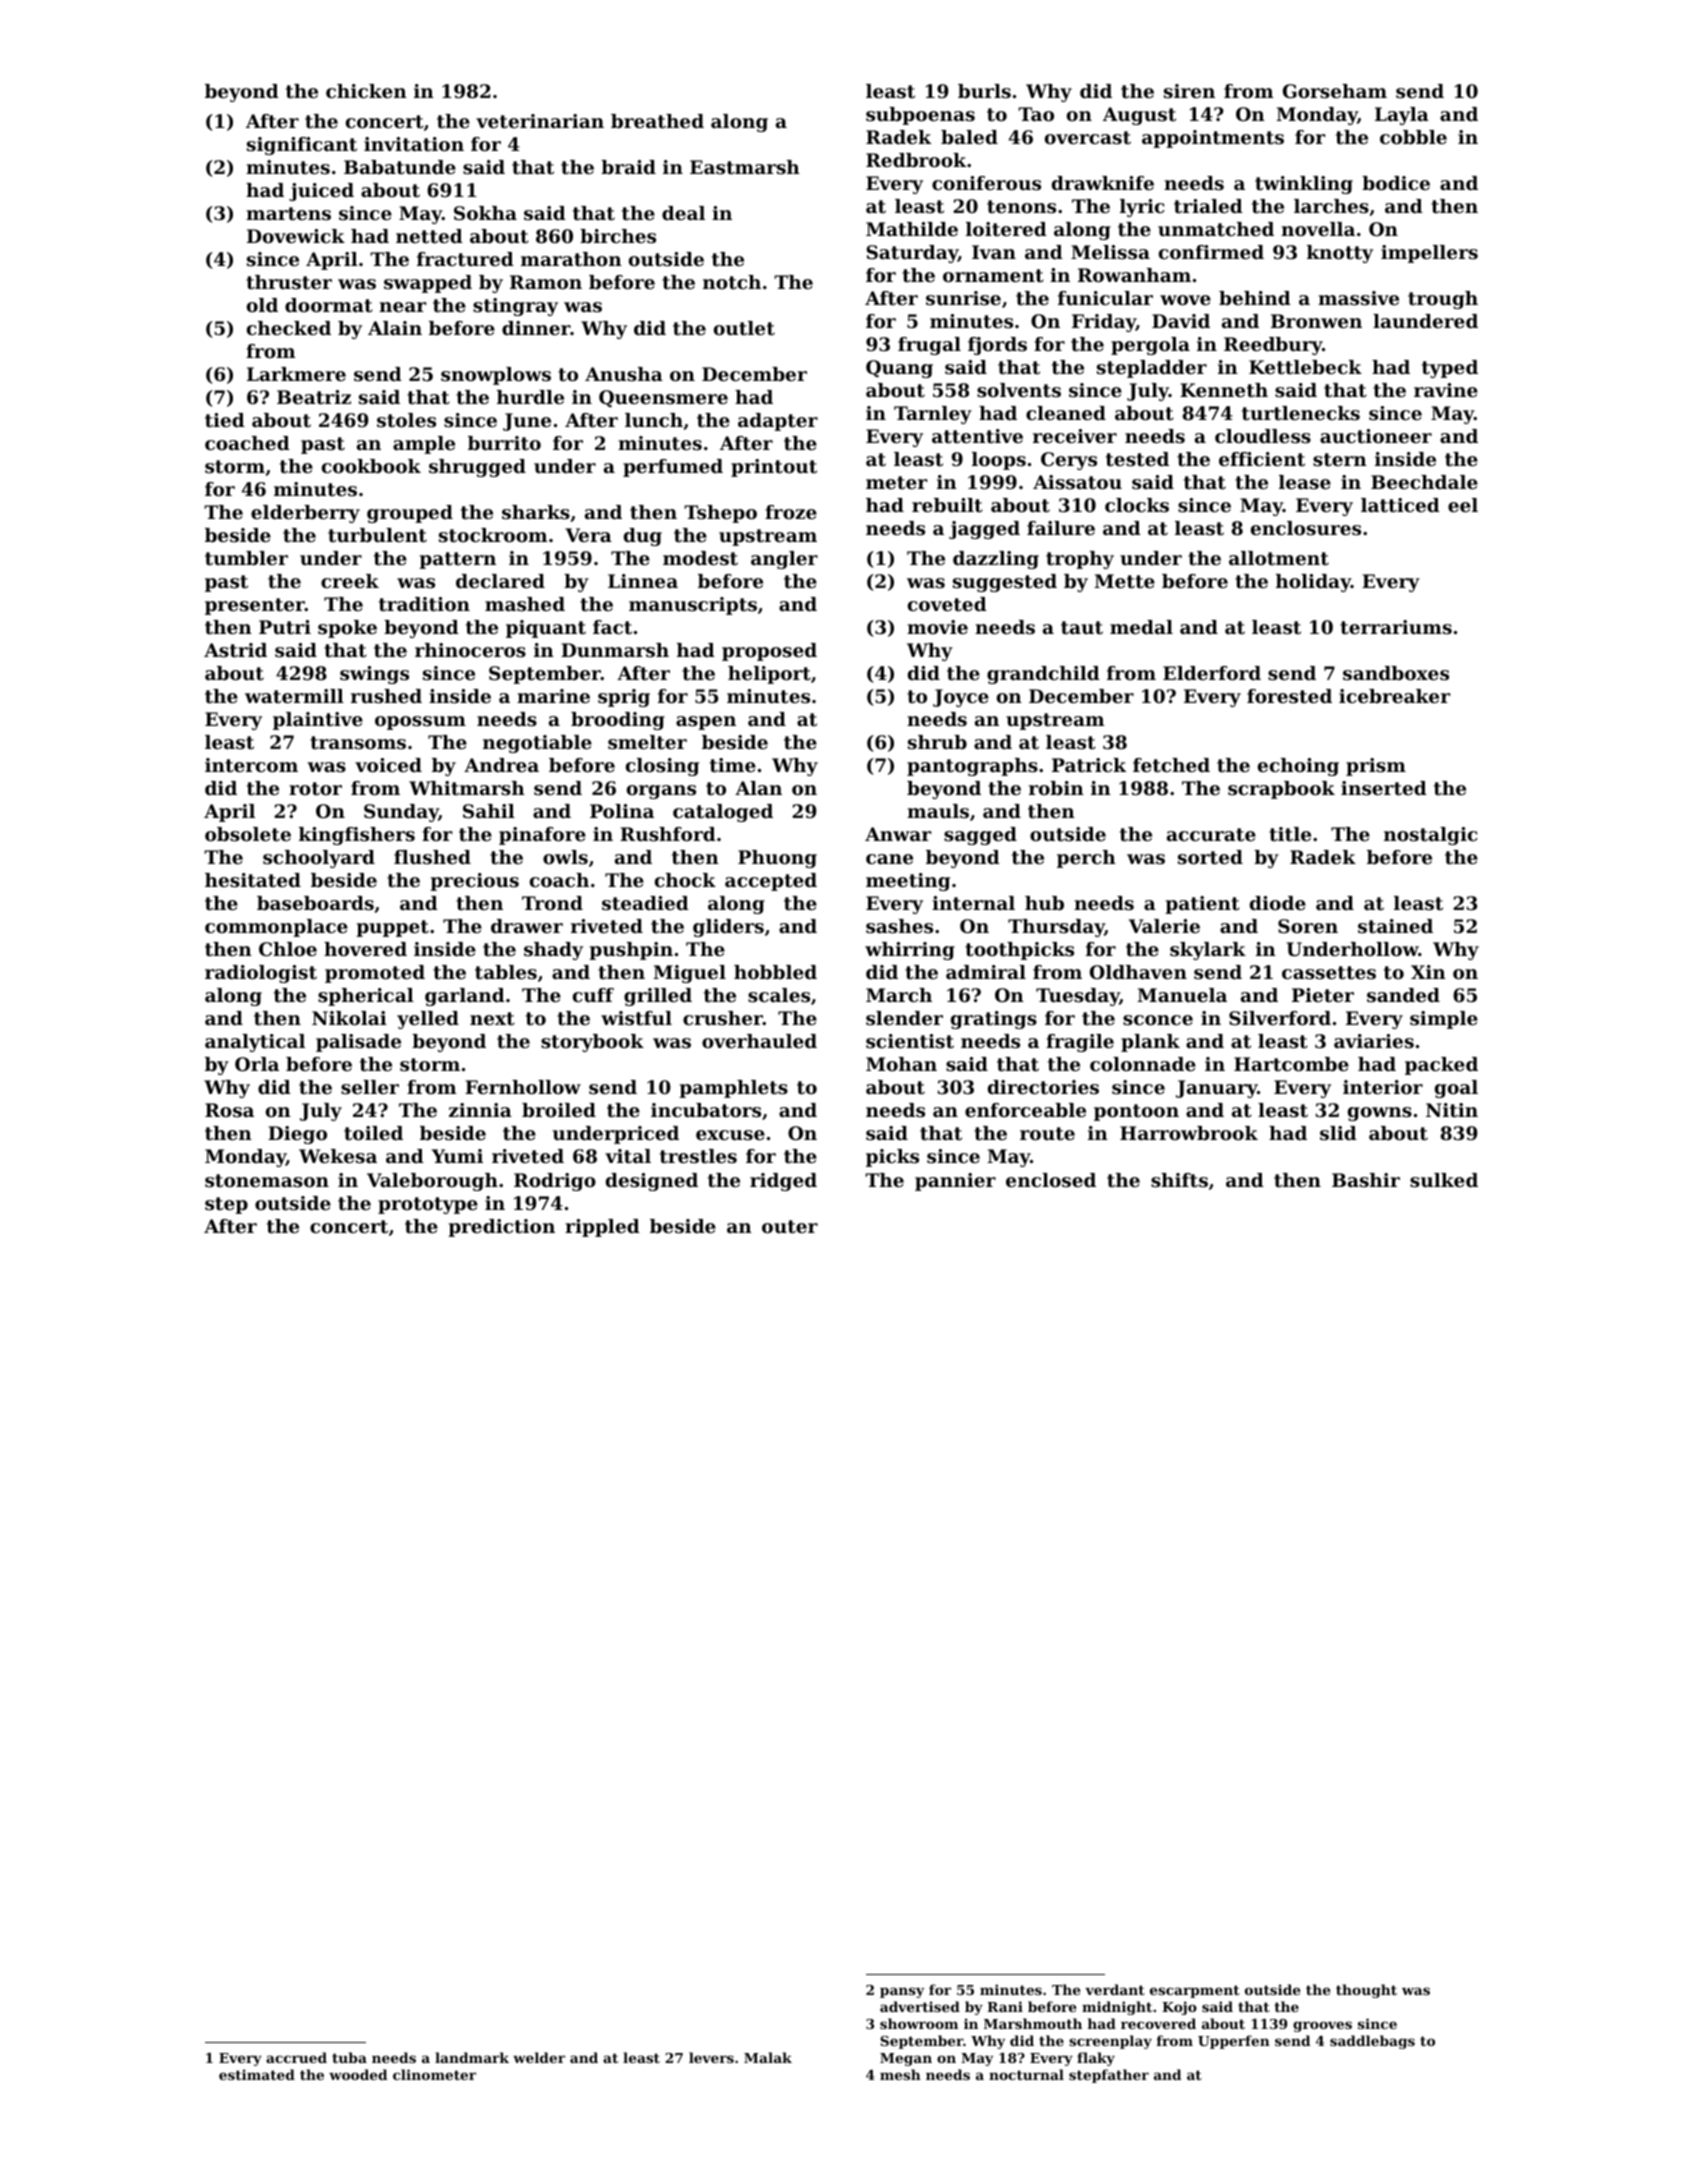  Describe the element at coordinates (769, 675) in the image. I see `heliport` at that location.
